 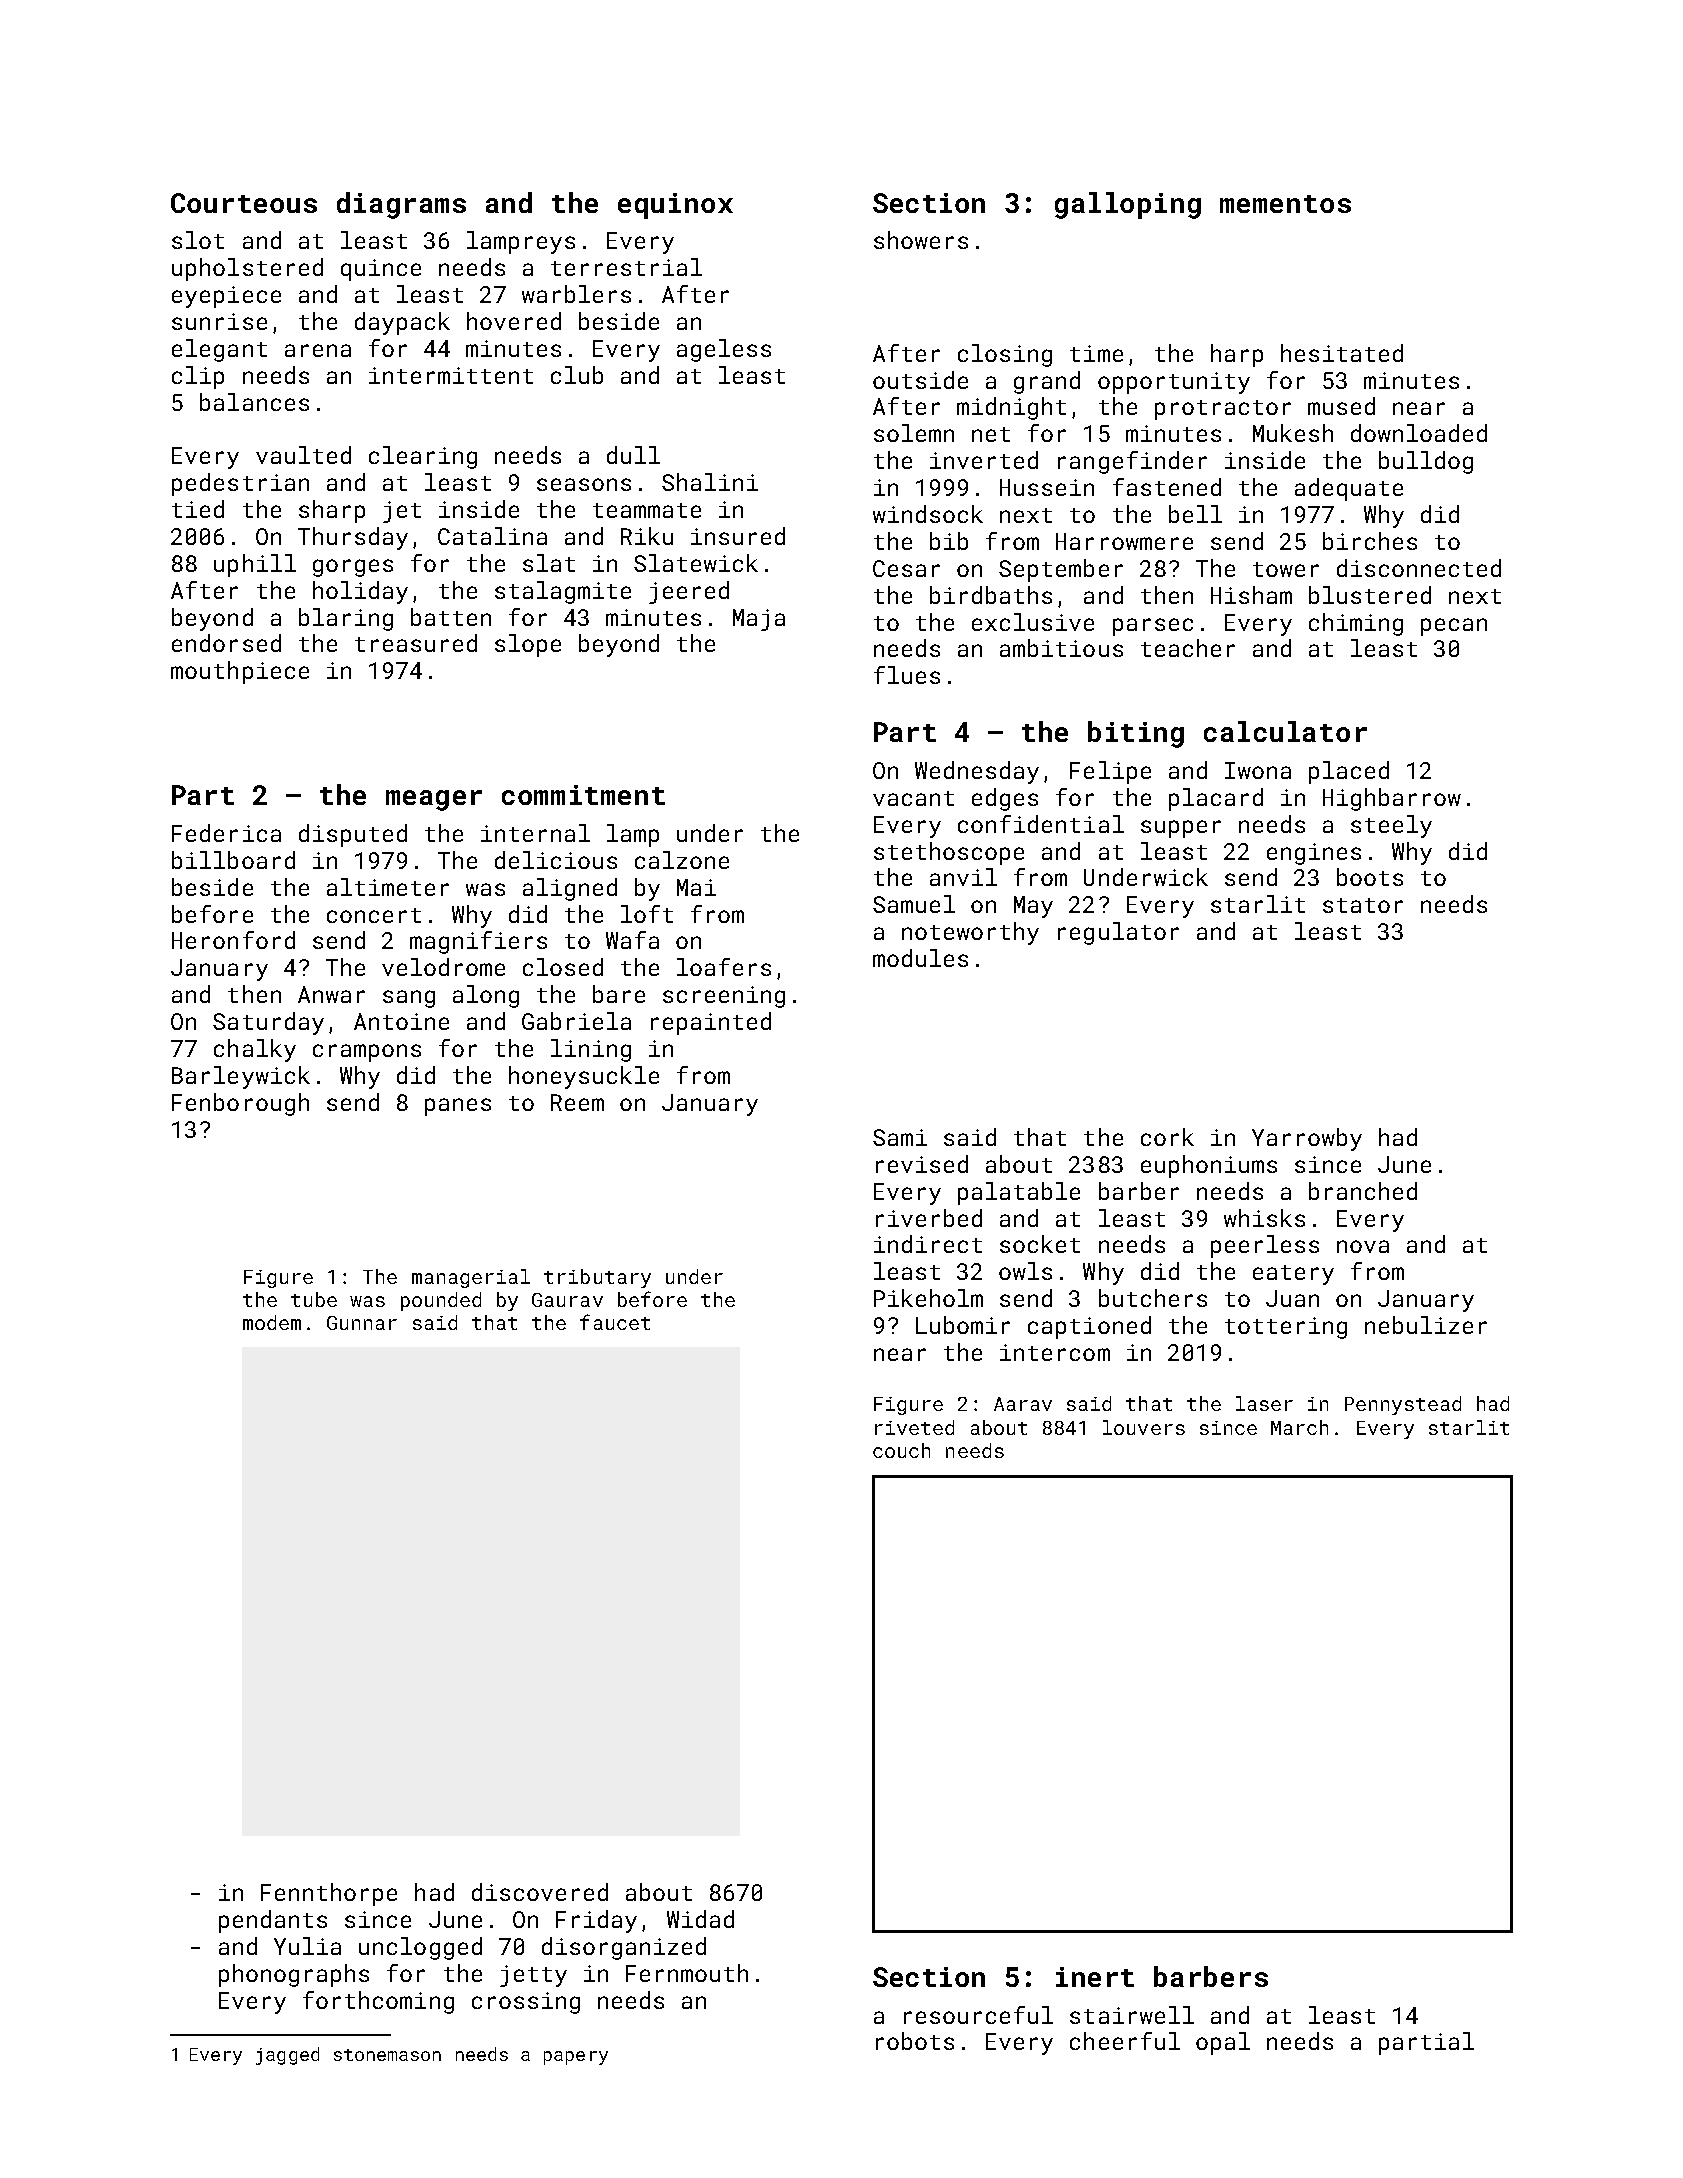 I want to click on blustered, so click(x=1370, y=595).
